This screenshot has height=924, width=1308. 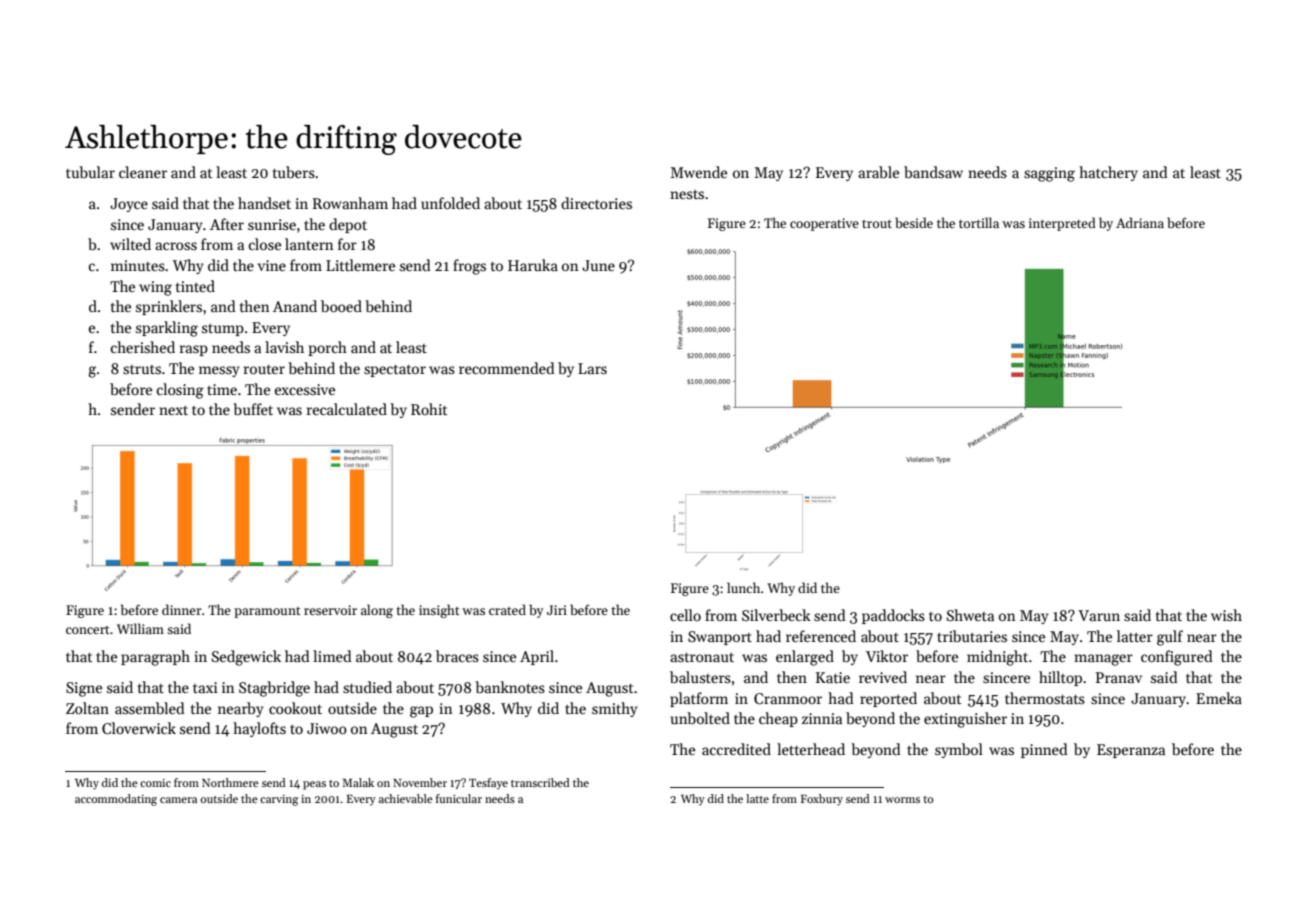 I want to click on Adriana, so click(x=1140, y=222).
